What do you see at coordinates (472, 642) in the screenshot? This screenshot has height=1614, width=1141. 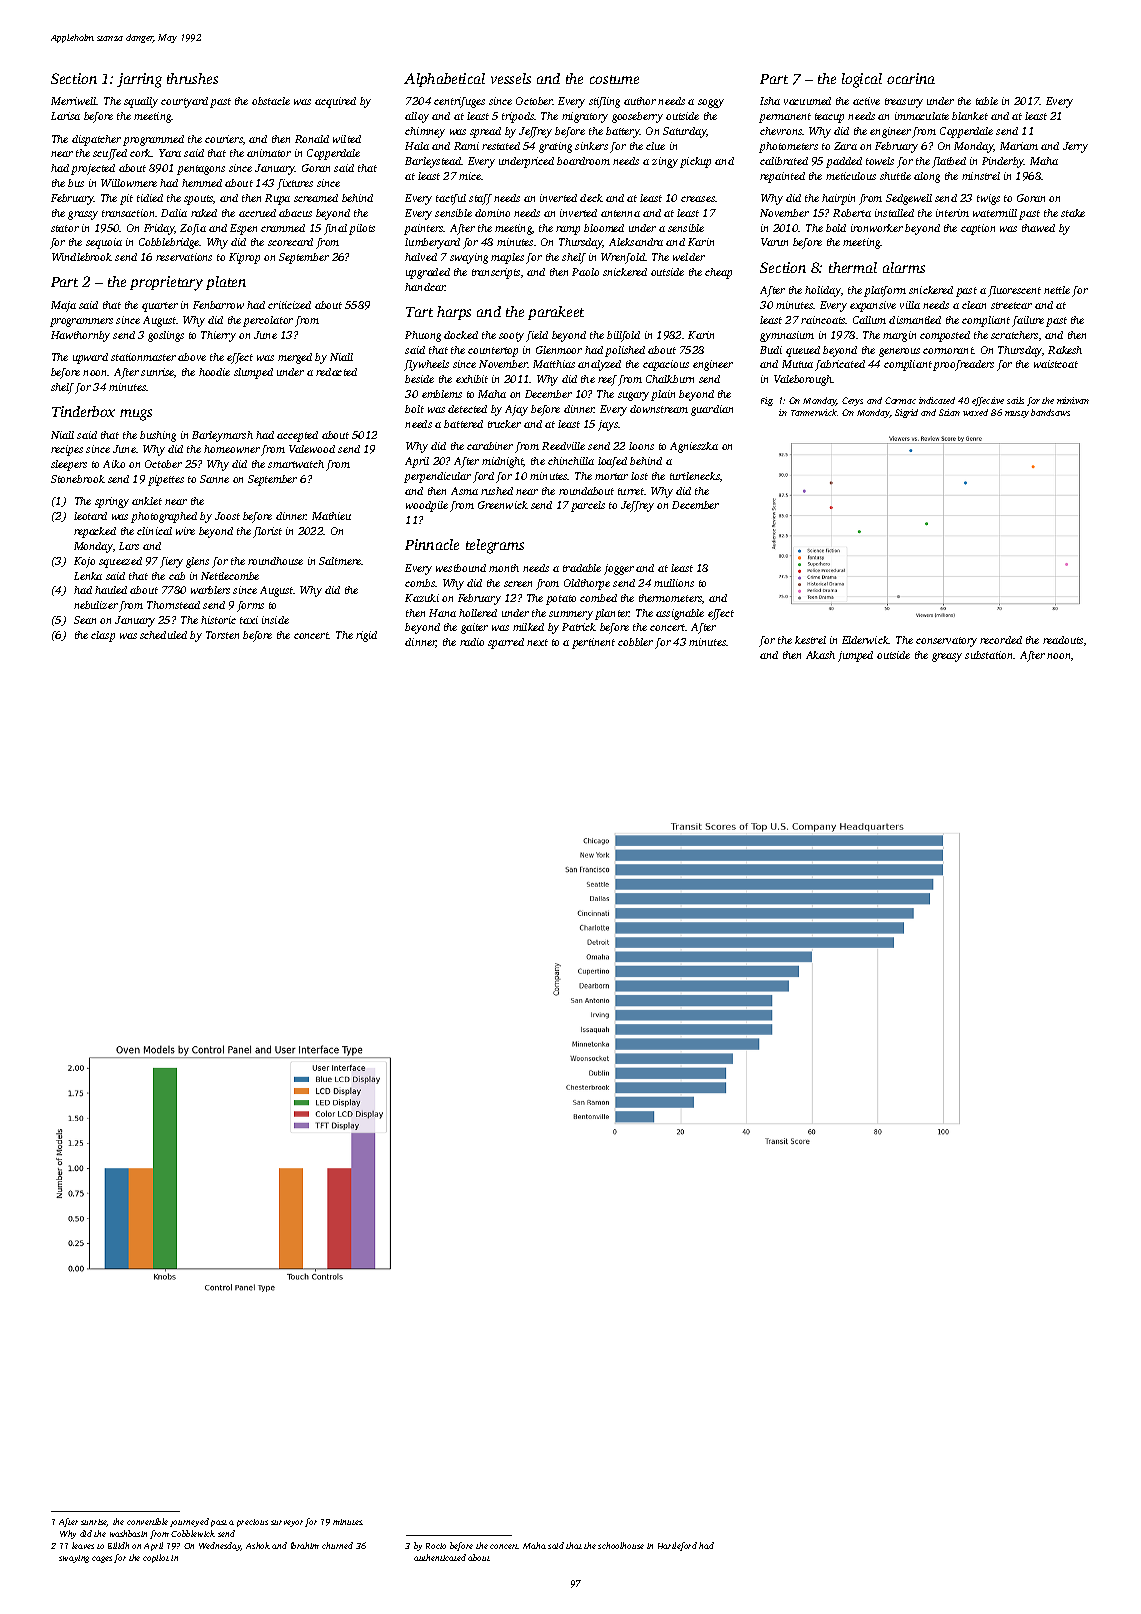 I see `radio` at bounding box center [472, 642].
